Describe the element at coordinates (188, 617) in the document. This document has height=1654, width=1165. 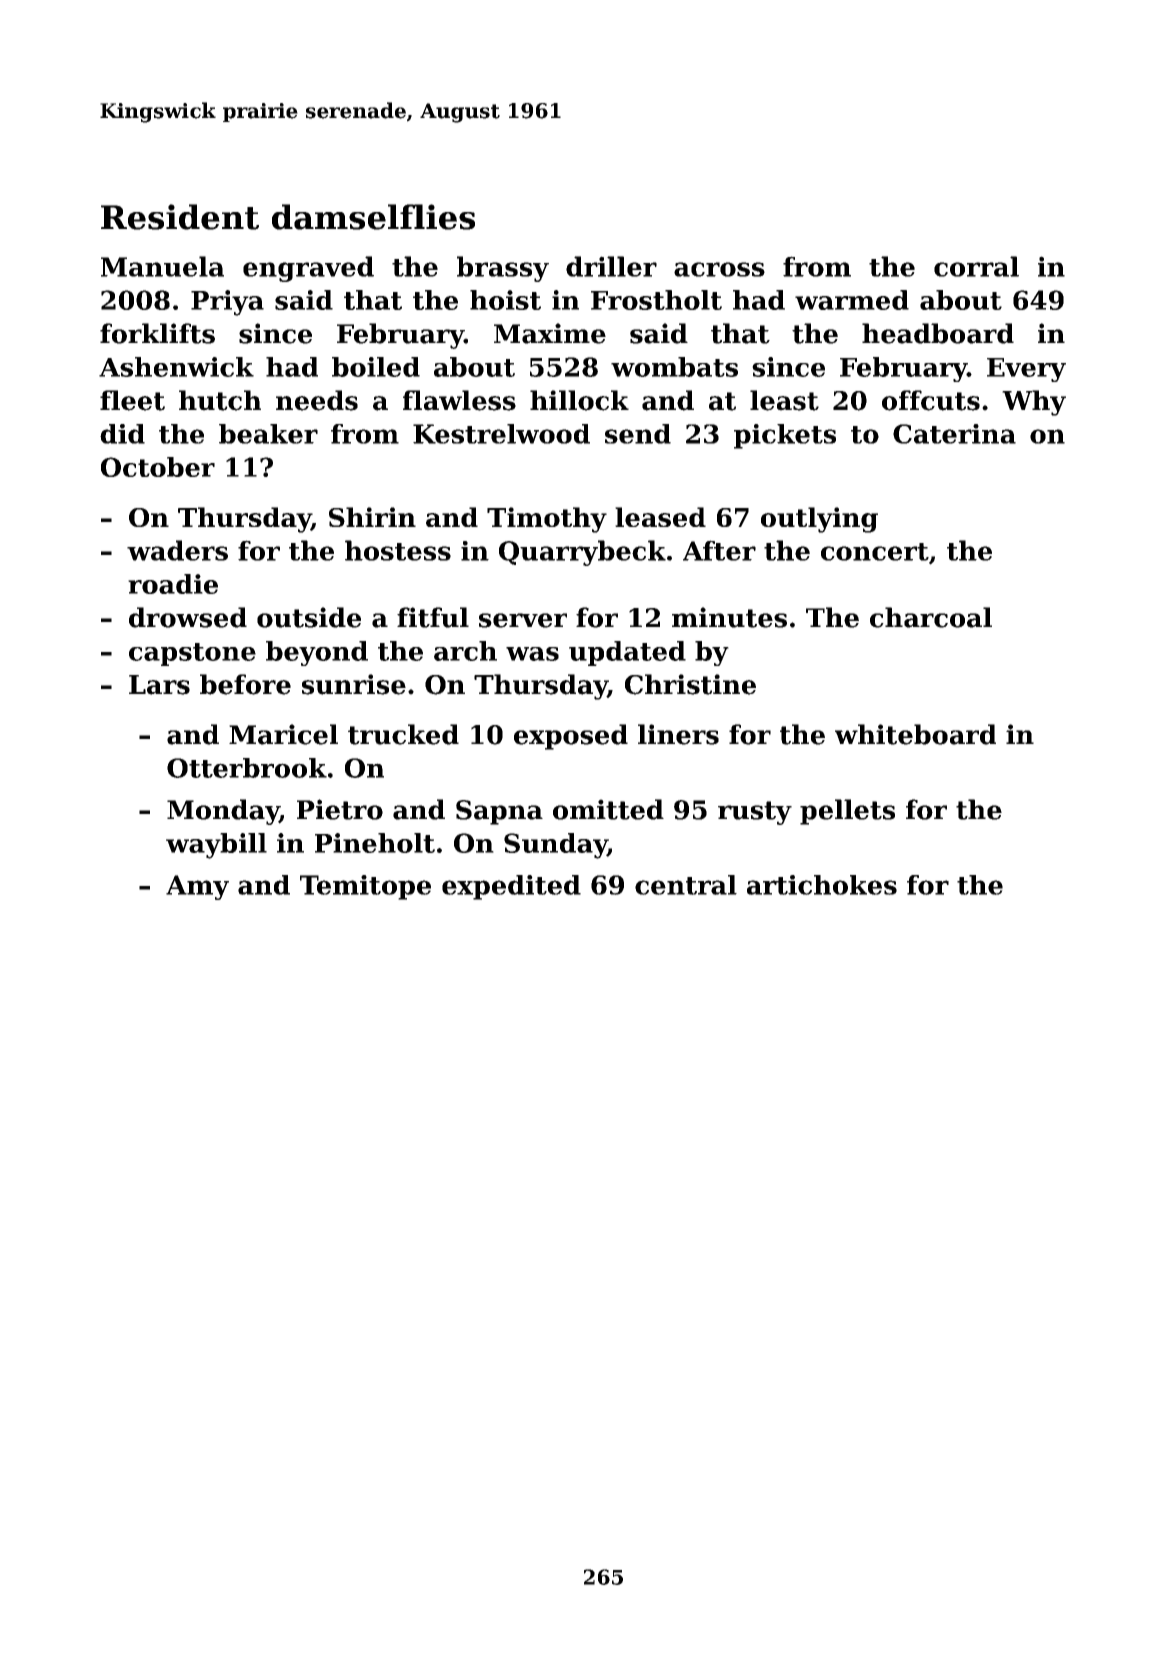
I see `drowsed` at that location.
